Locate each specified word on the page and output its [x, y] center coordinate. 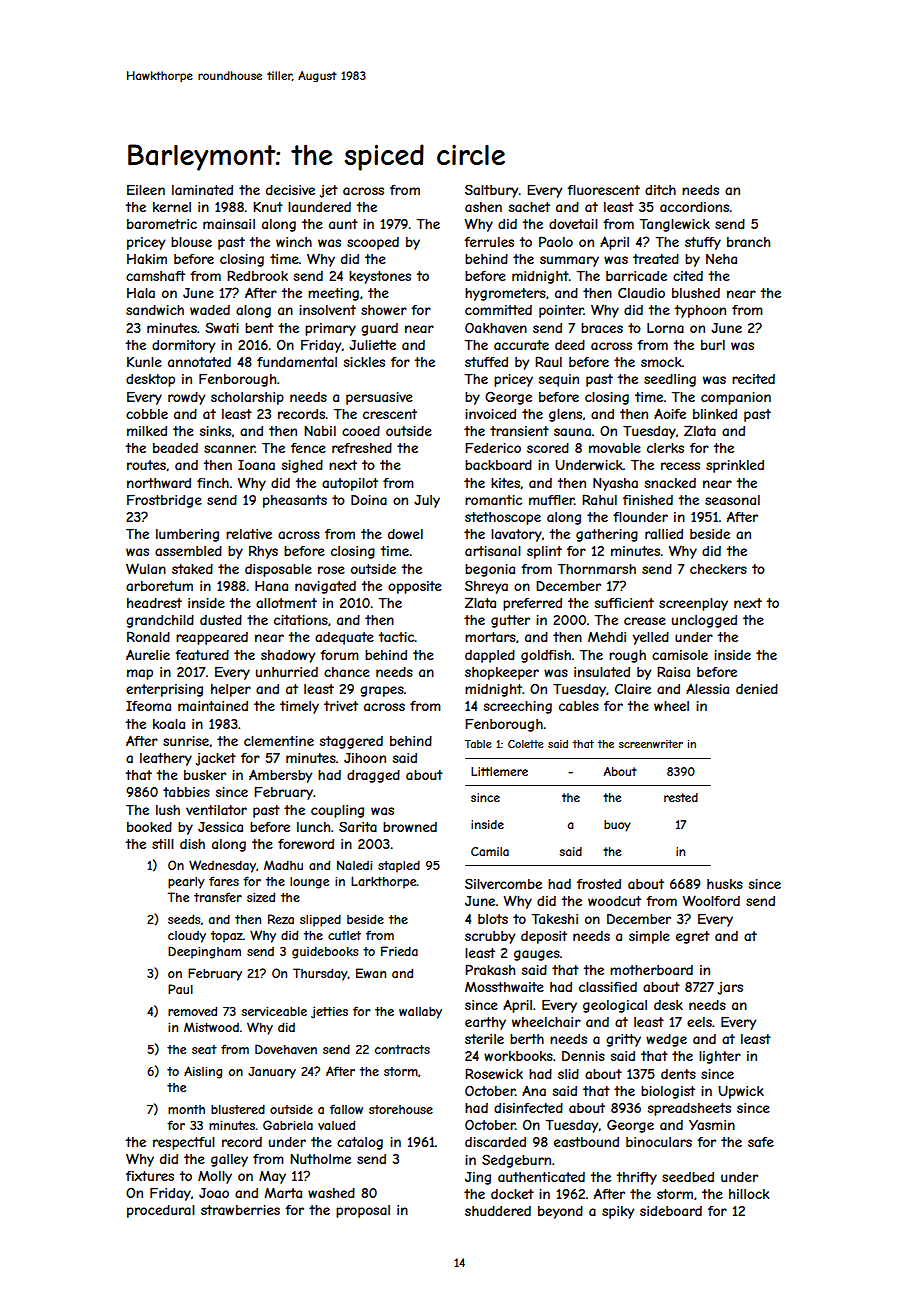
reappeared [212, 638]
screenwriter [651, 744]
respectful [184, 1143]
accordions [694, 207]
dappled [490, 656]
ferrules [489, 242]
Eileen [146, 190]
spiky [618, 1212]
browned [410, 827]
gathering [607, 535]
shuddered [498, 1211]
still [163, 844]
